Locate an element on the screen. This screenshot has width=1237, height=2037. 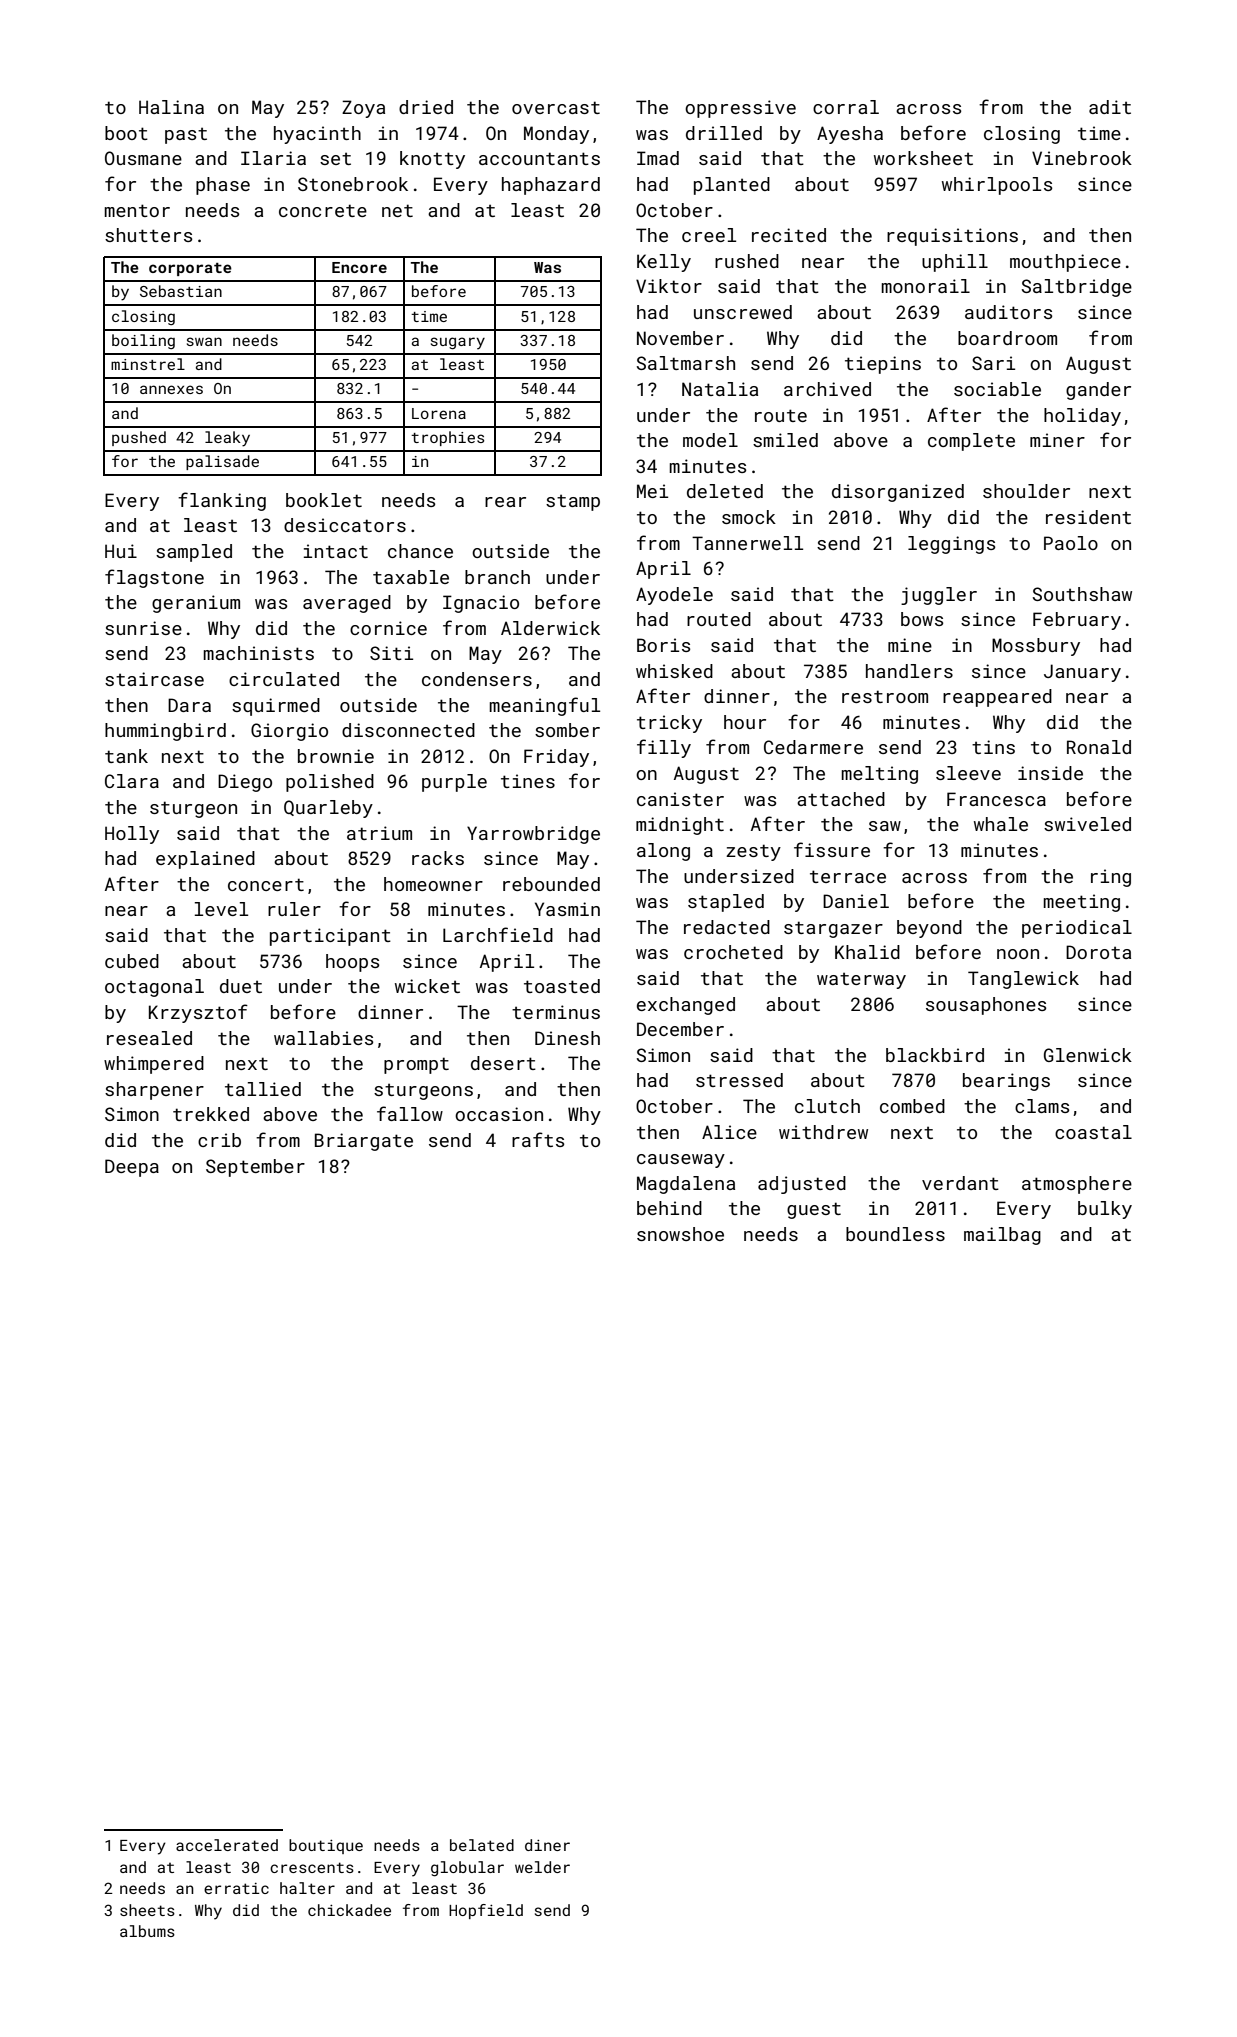
recited is located at coordinates (789, 235).
